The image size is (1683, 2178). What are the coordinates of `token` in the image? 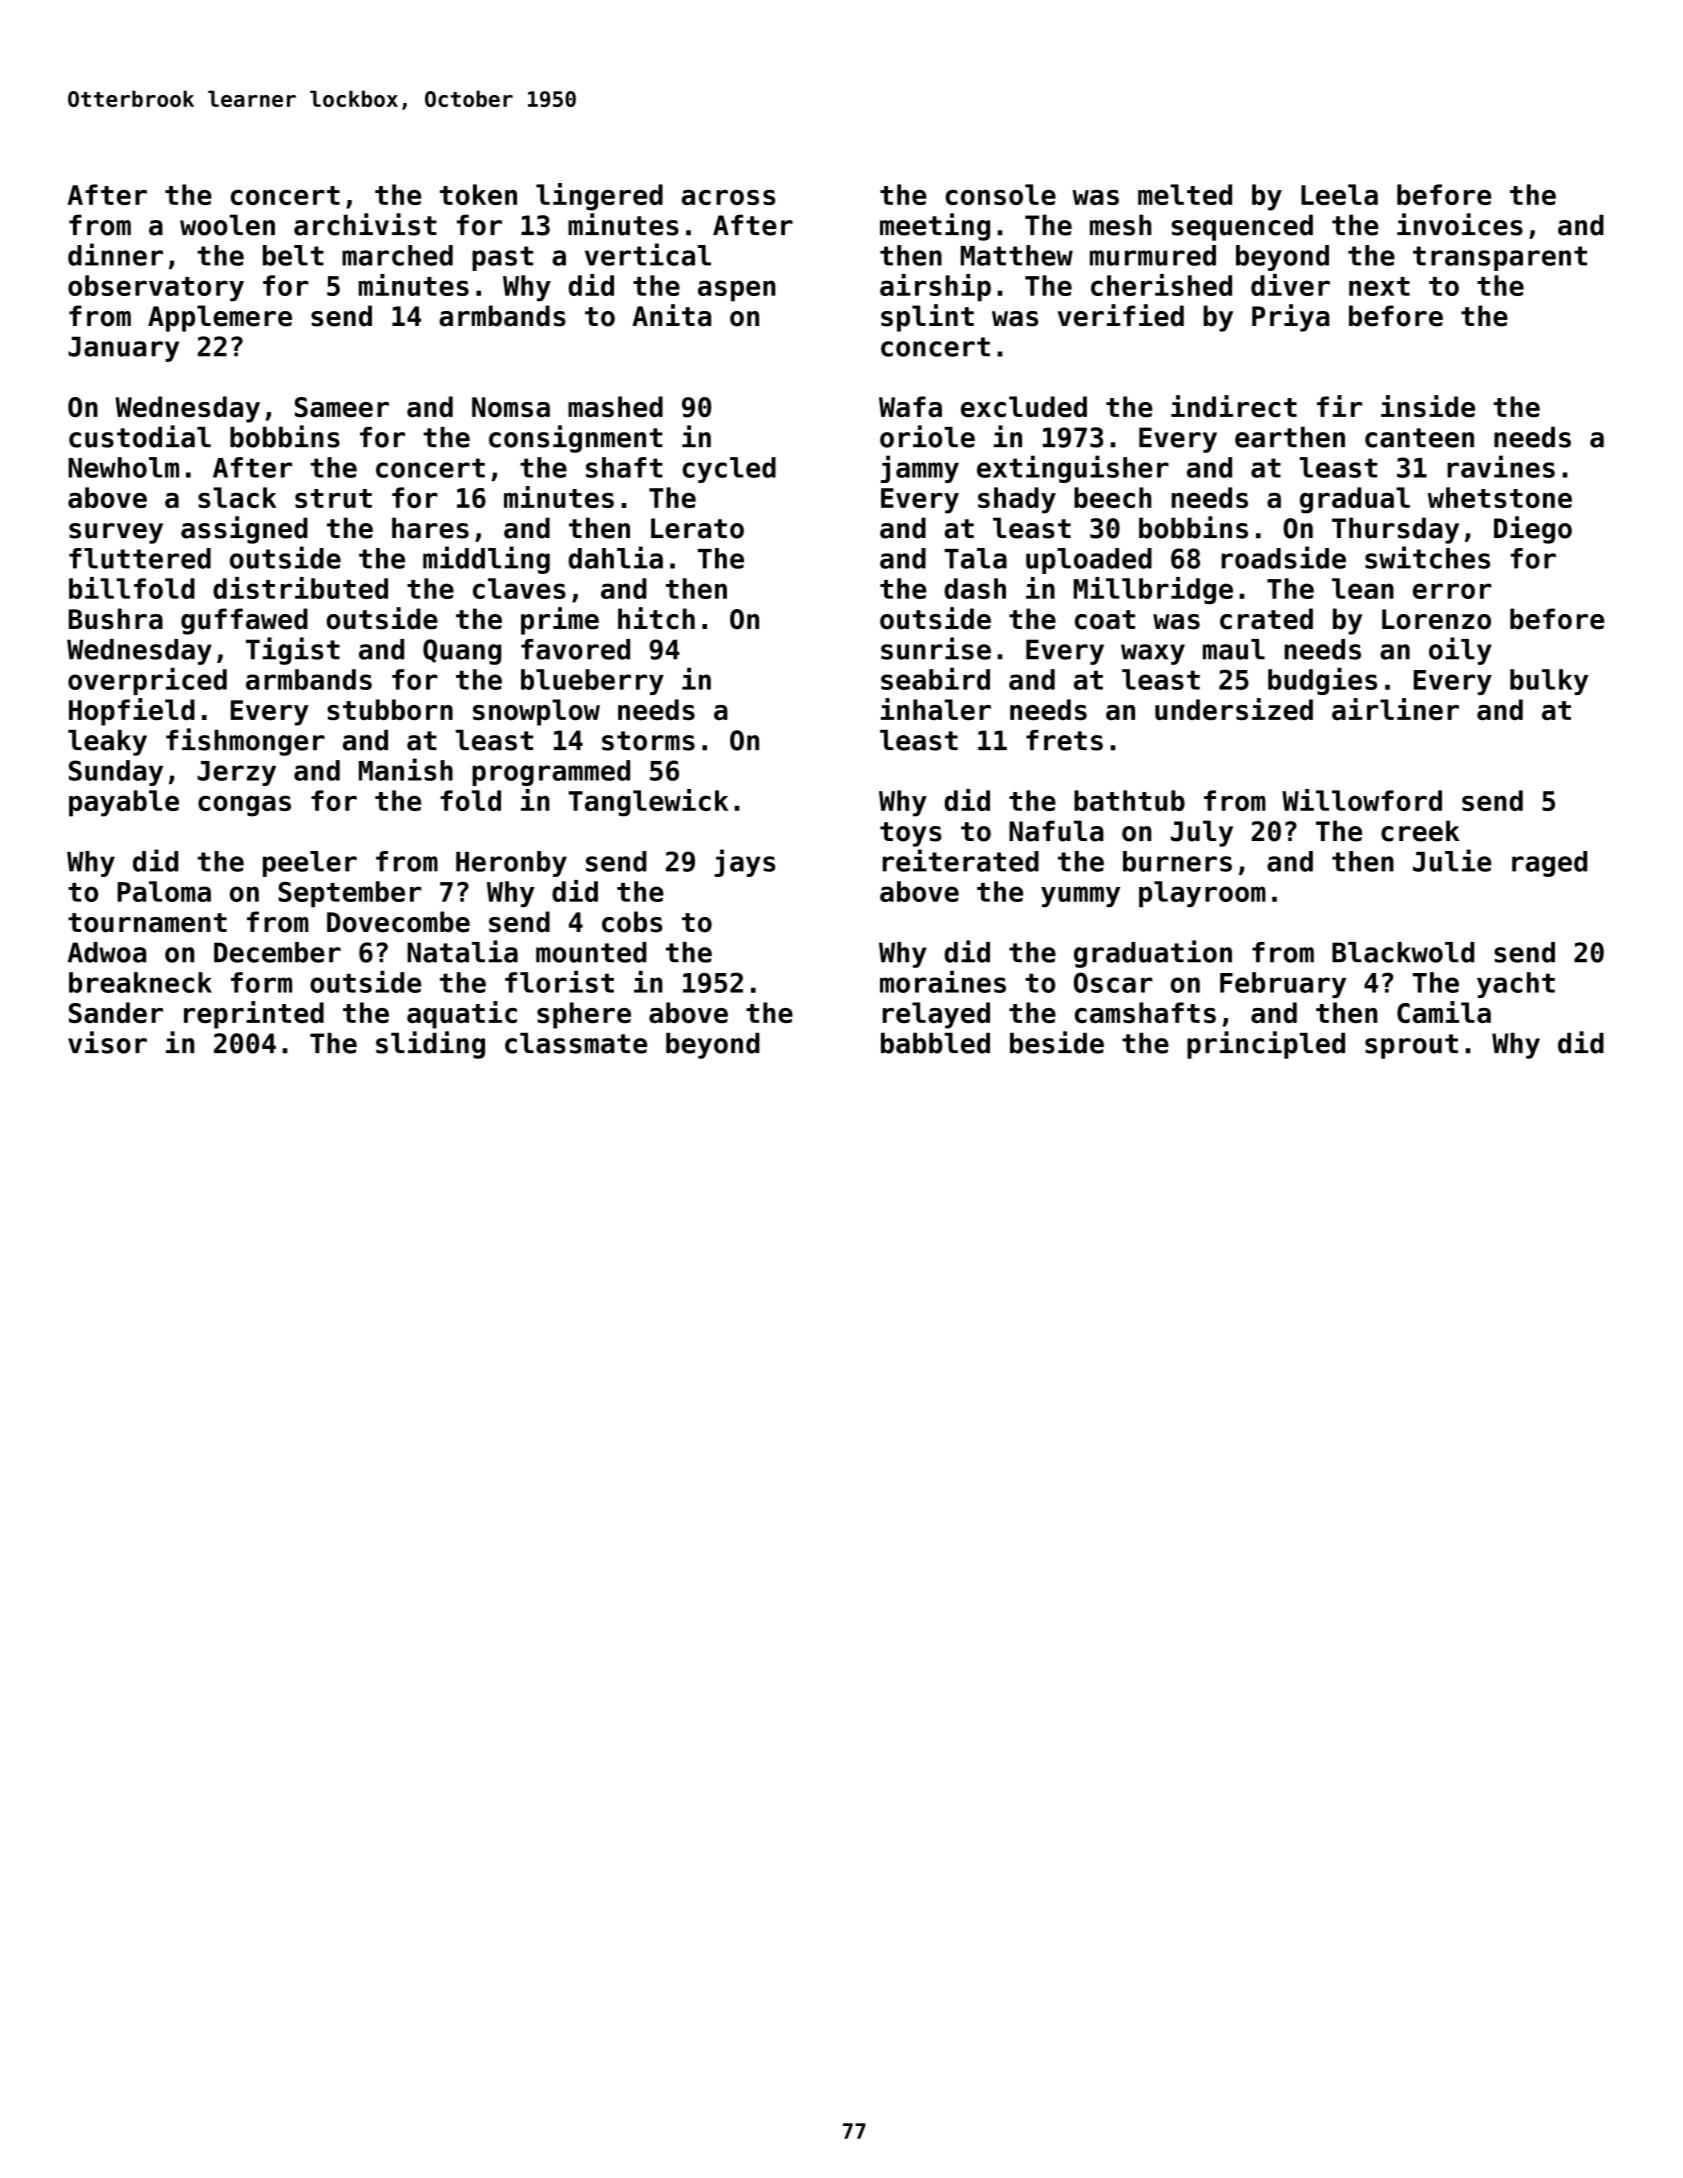 It's located at (478, 194).
